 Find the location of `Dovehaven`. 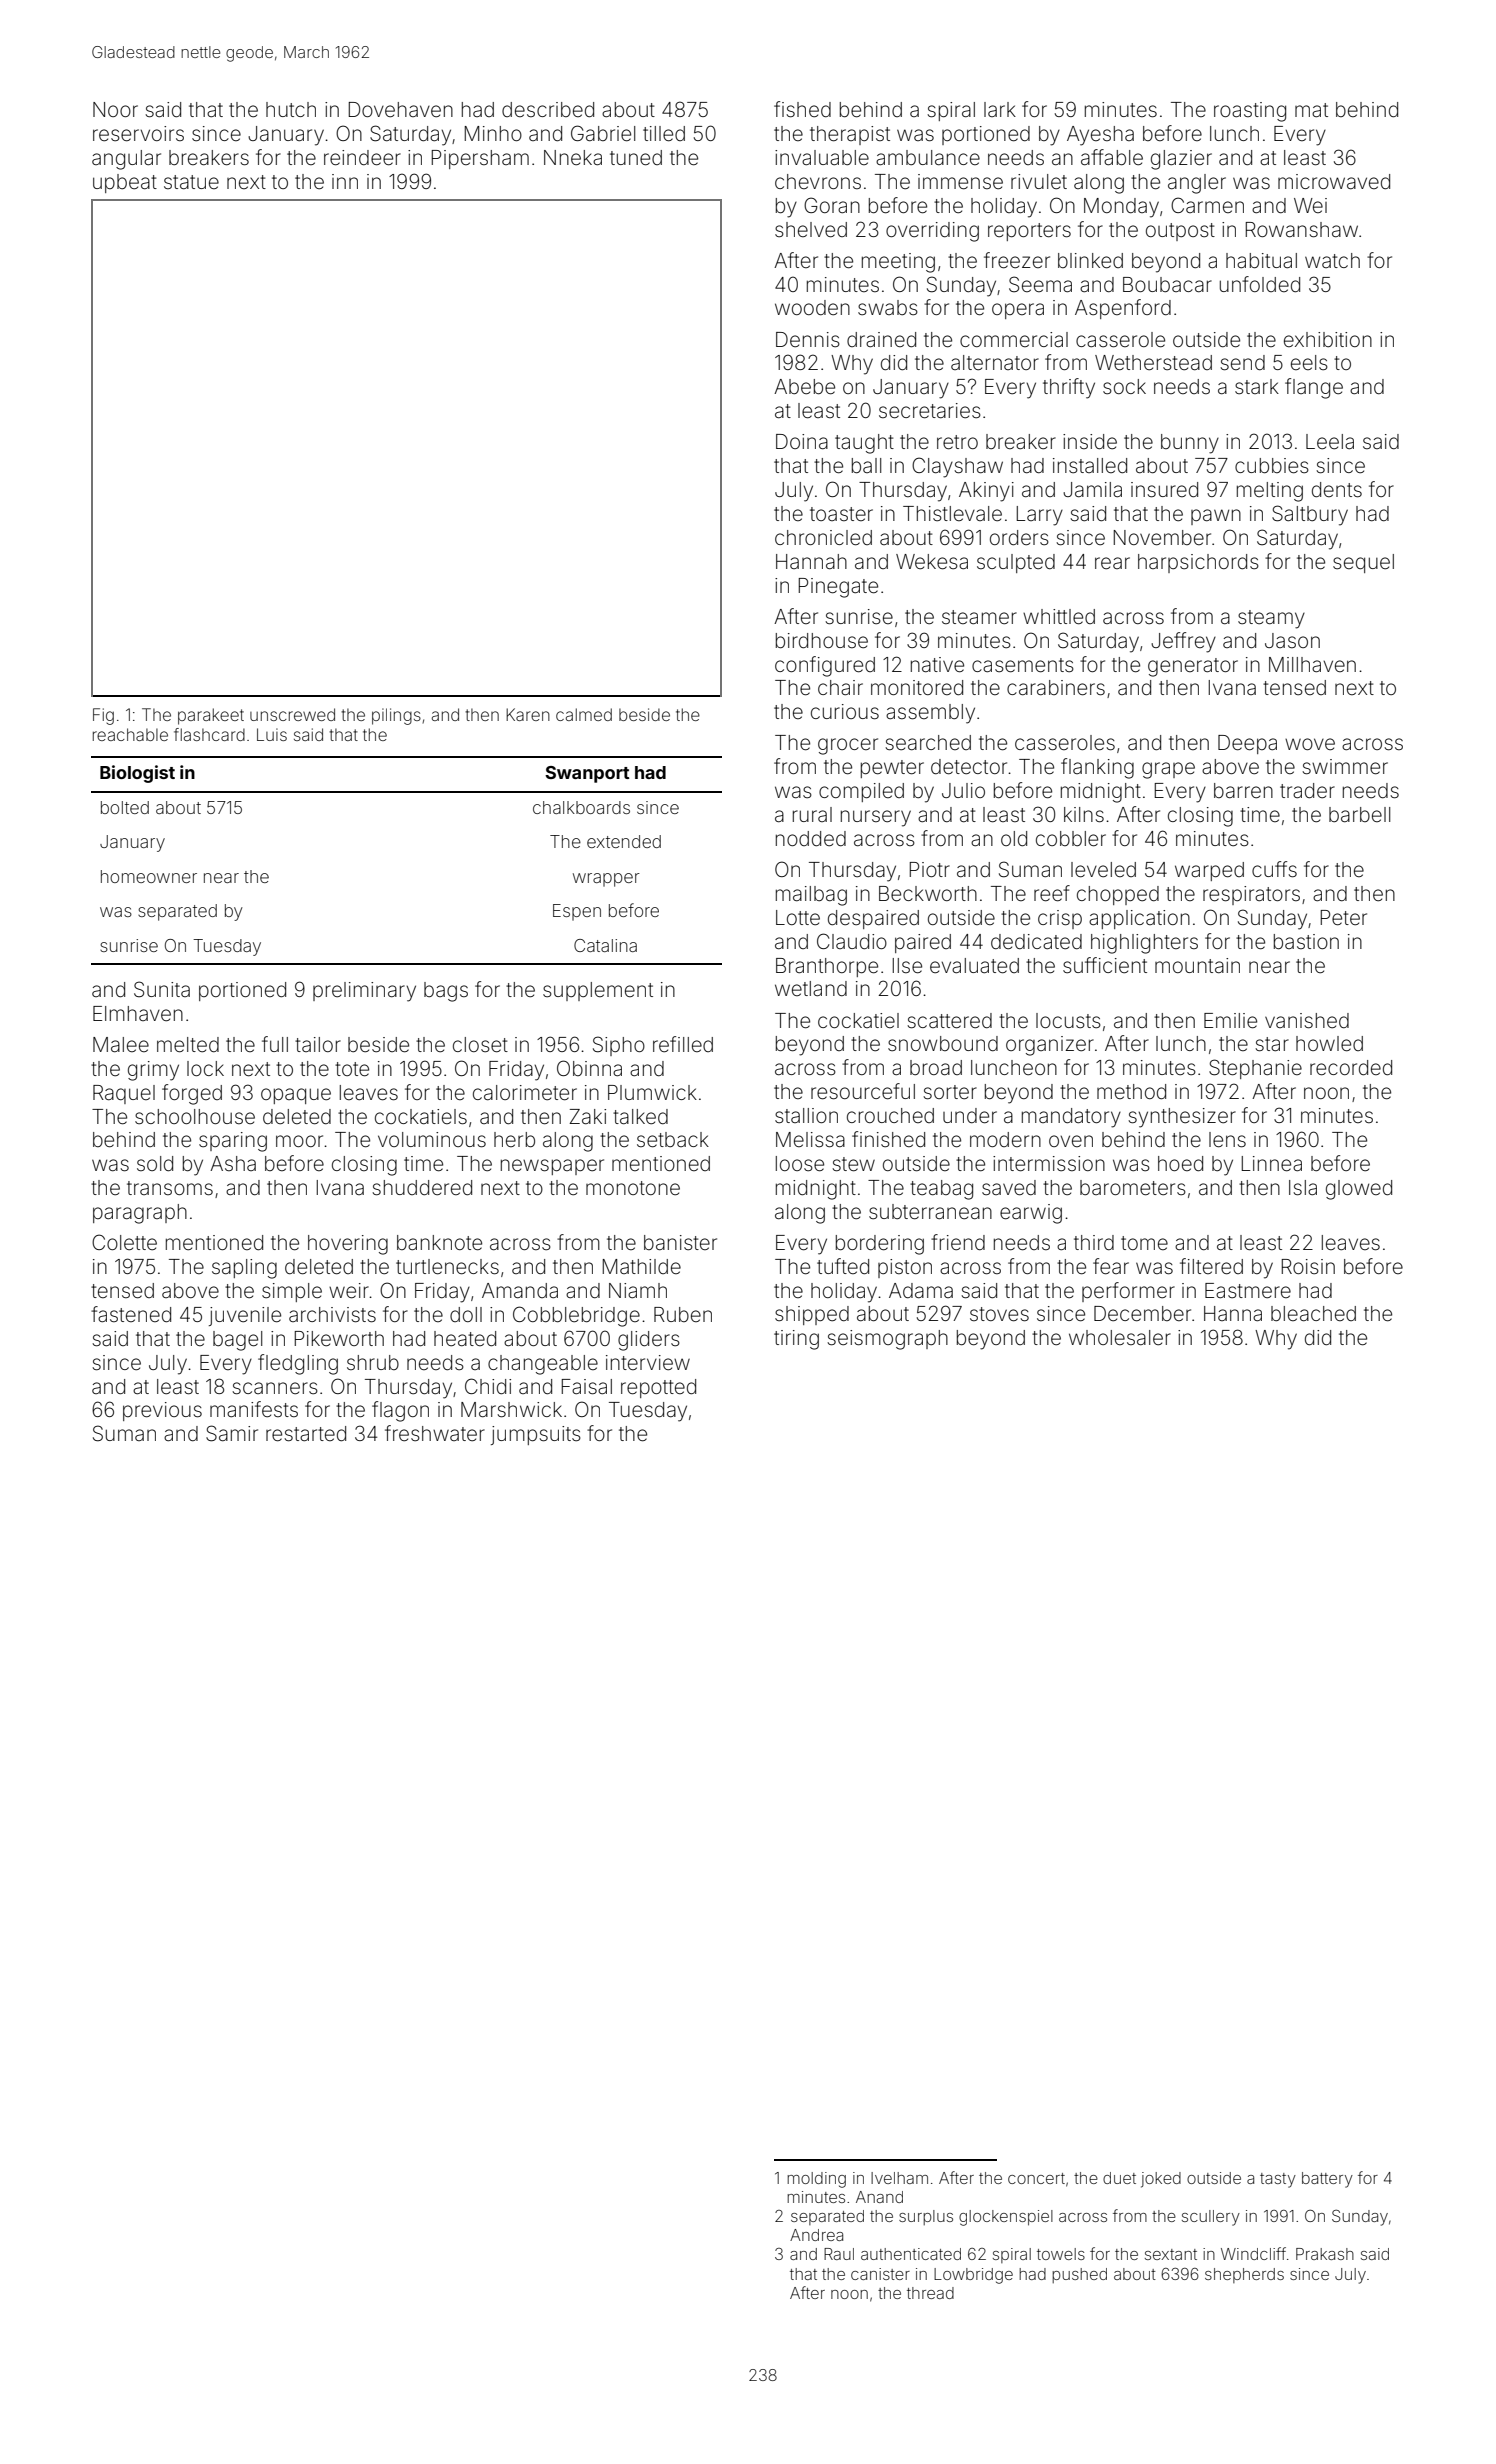

Dovehaven is located at coordinates (401, 109).
